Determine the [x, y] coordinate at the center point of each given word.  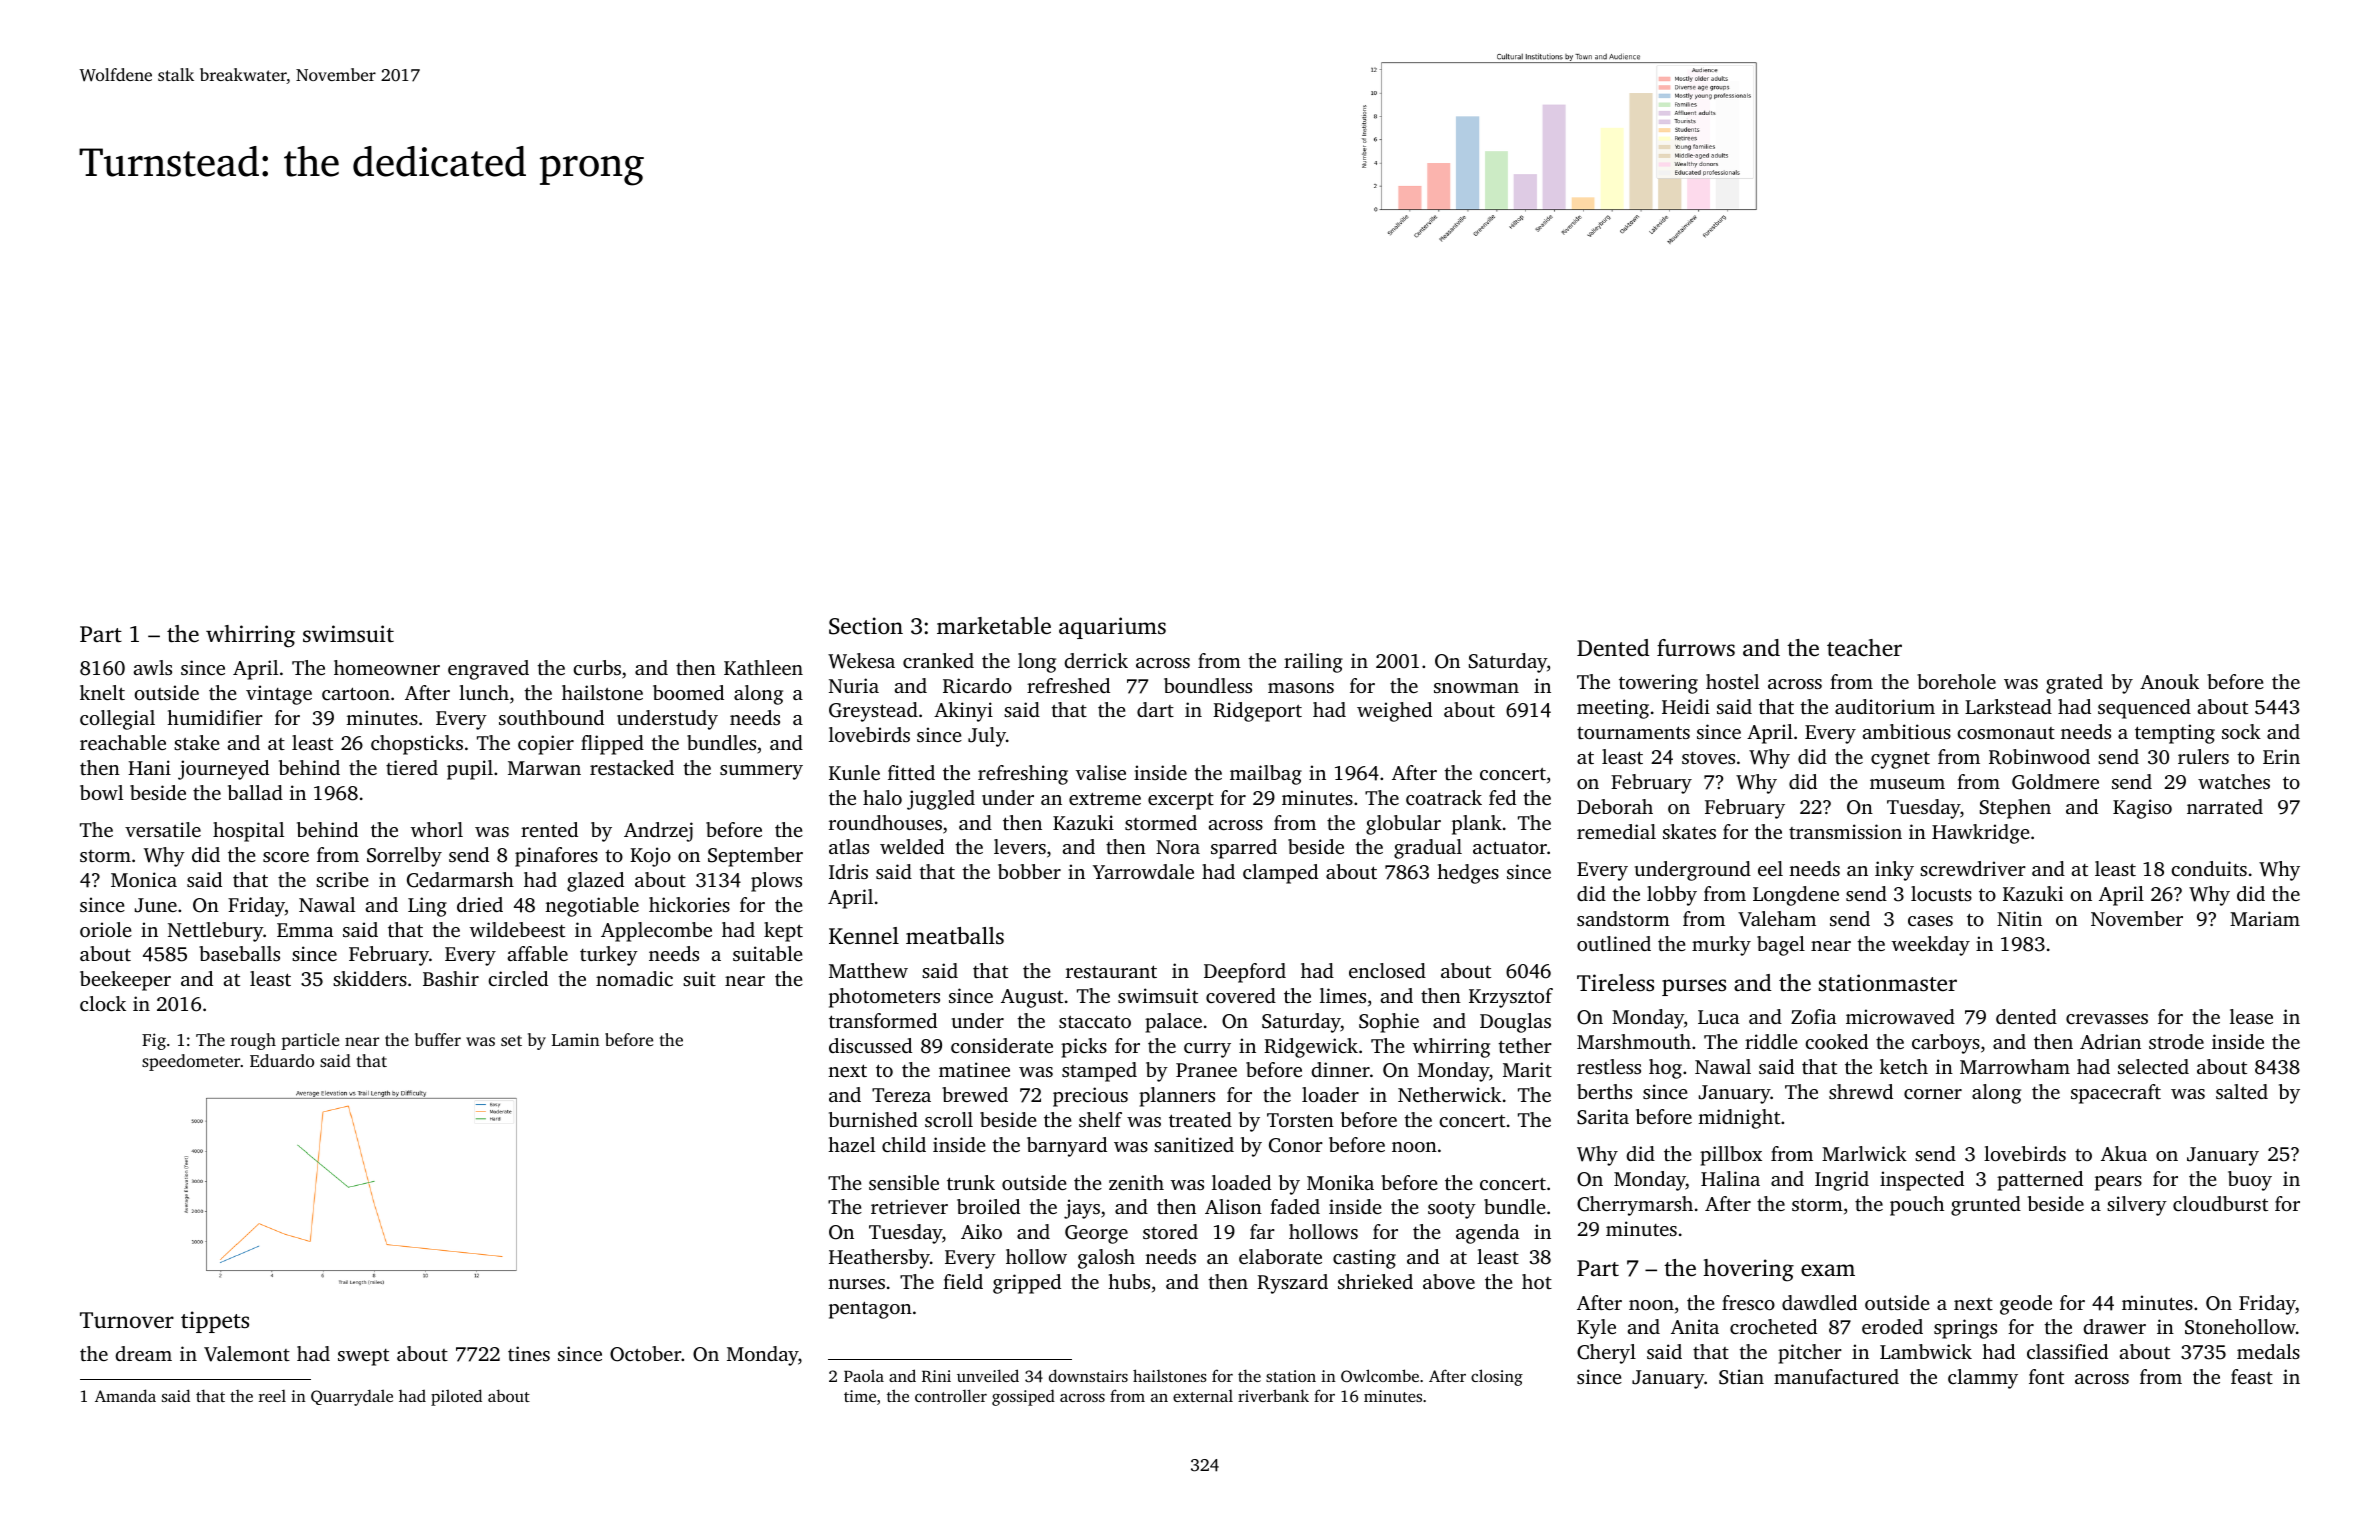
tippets [215, 1322]
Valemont [247, 1354]
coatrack [1444, 797]
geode [2026, 1305]
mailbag [1266, 775]
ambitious [1906, 731]
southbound [551, 717]
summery [761, 772]
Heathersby [879, 1259]
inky [1894, 871]
